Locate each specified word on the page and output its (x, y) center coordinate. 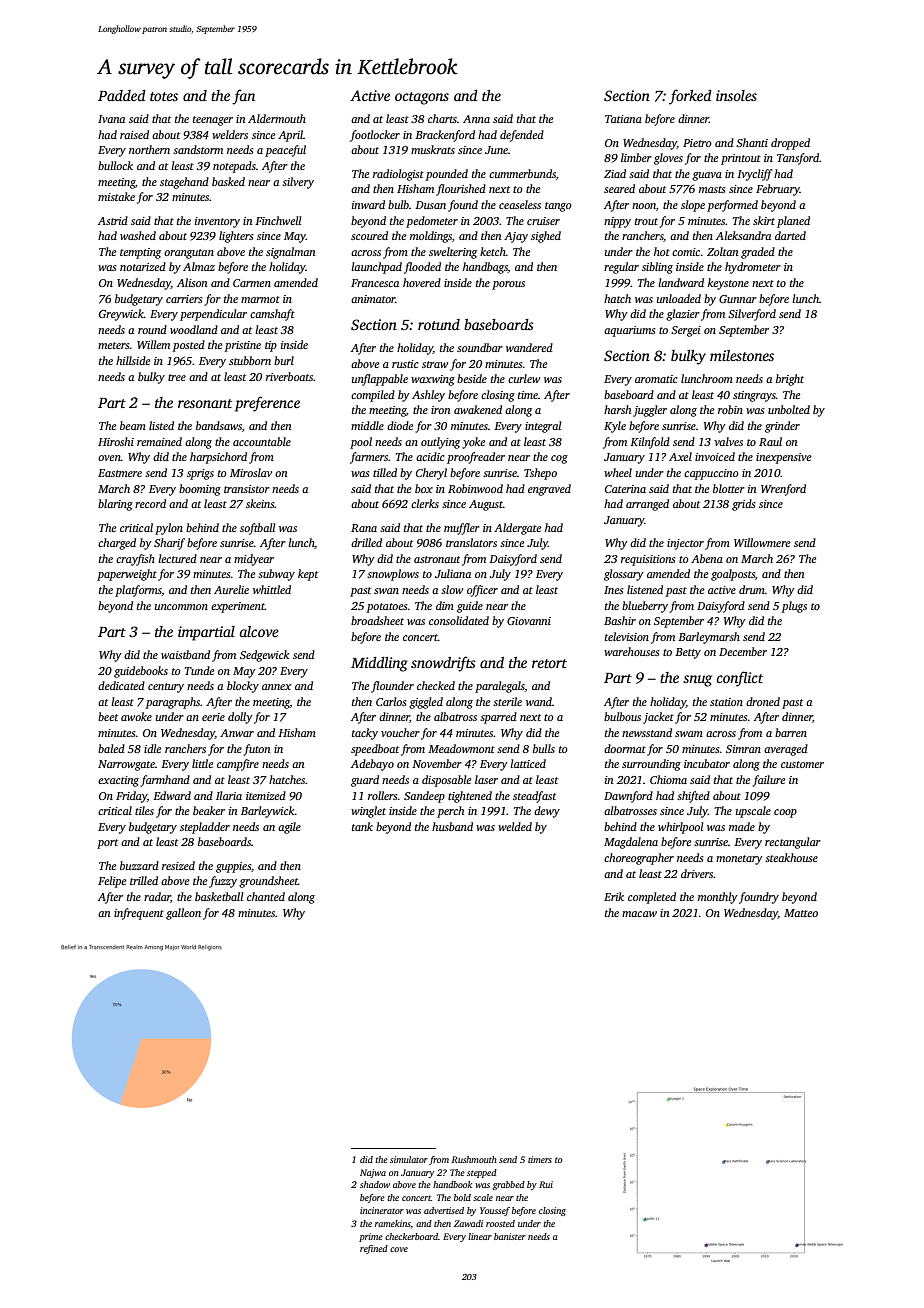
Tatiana (623, 119)
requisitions (648, 560)
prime (371, 1237)
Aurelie (231, 589)
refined (374, 1249)
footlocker (375, 136)
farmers (369, 458)
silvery (298, 183)
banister (510, 1236)
